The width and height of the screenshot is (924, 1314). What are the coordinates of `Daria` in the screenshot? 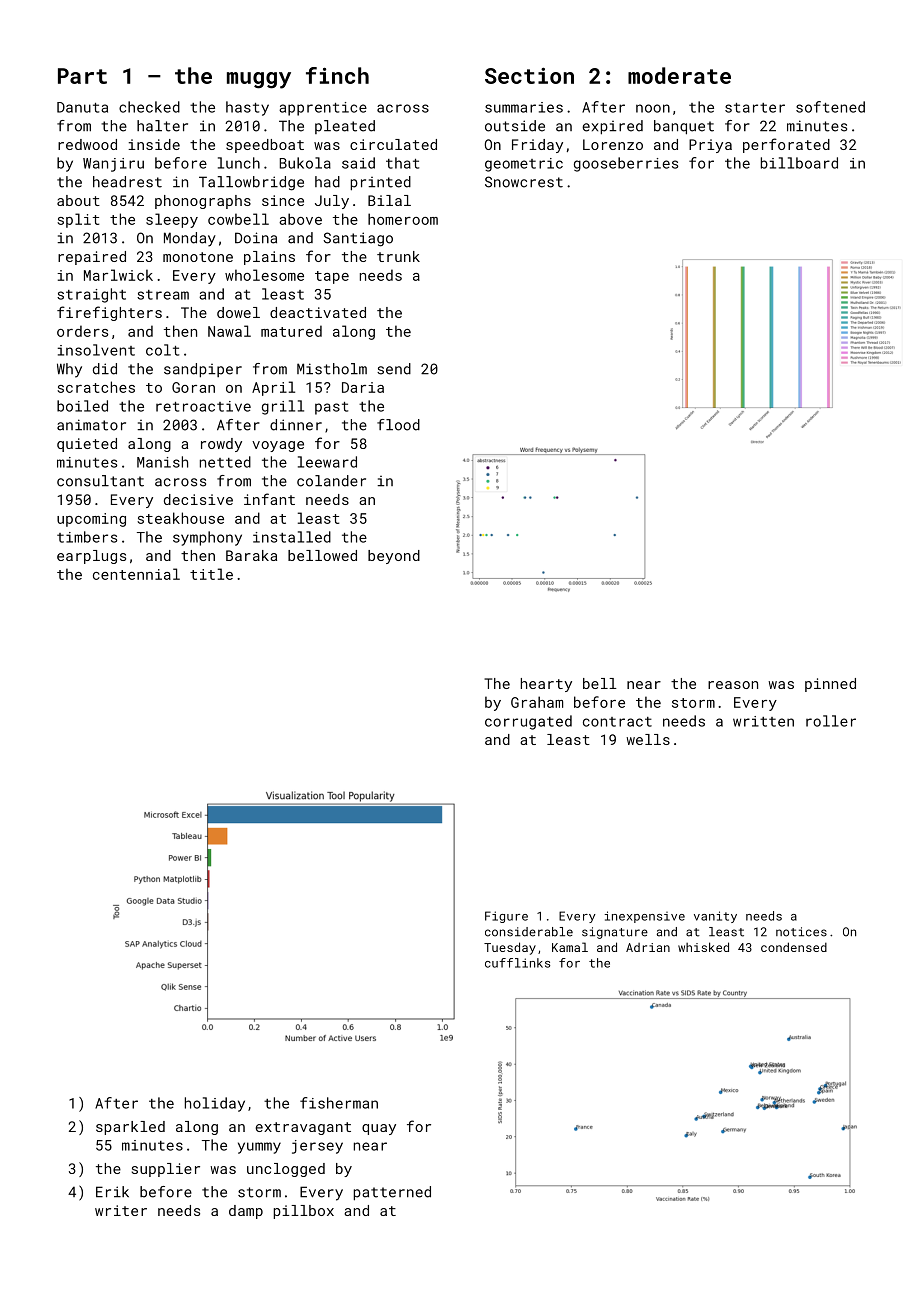 It's located at (363, 387).
